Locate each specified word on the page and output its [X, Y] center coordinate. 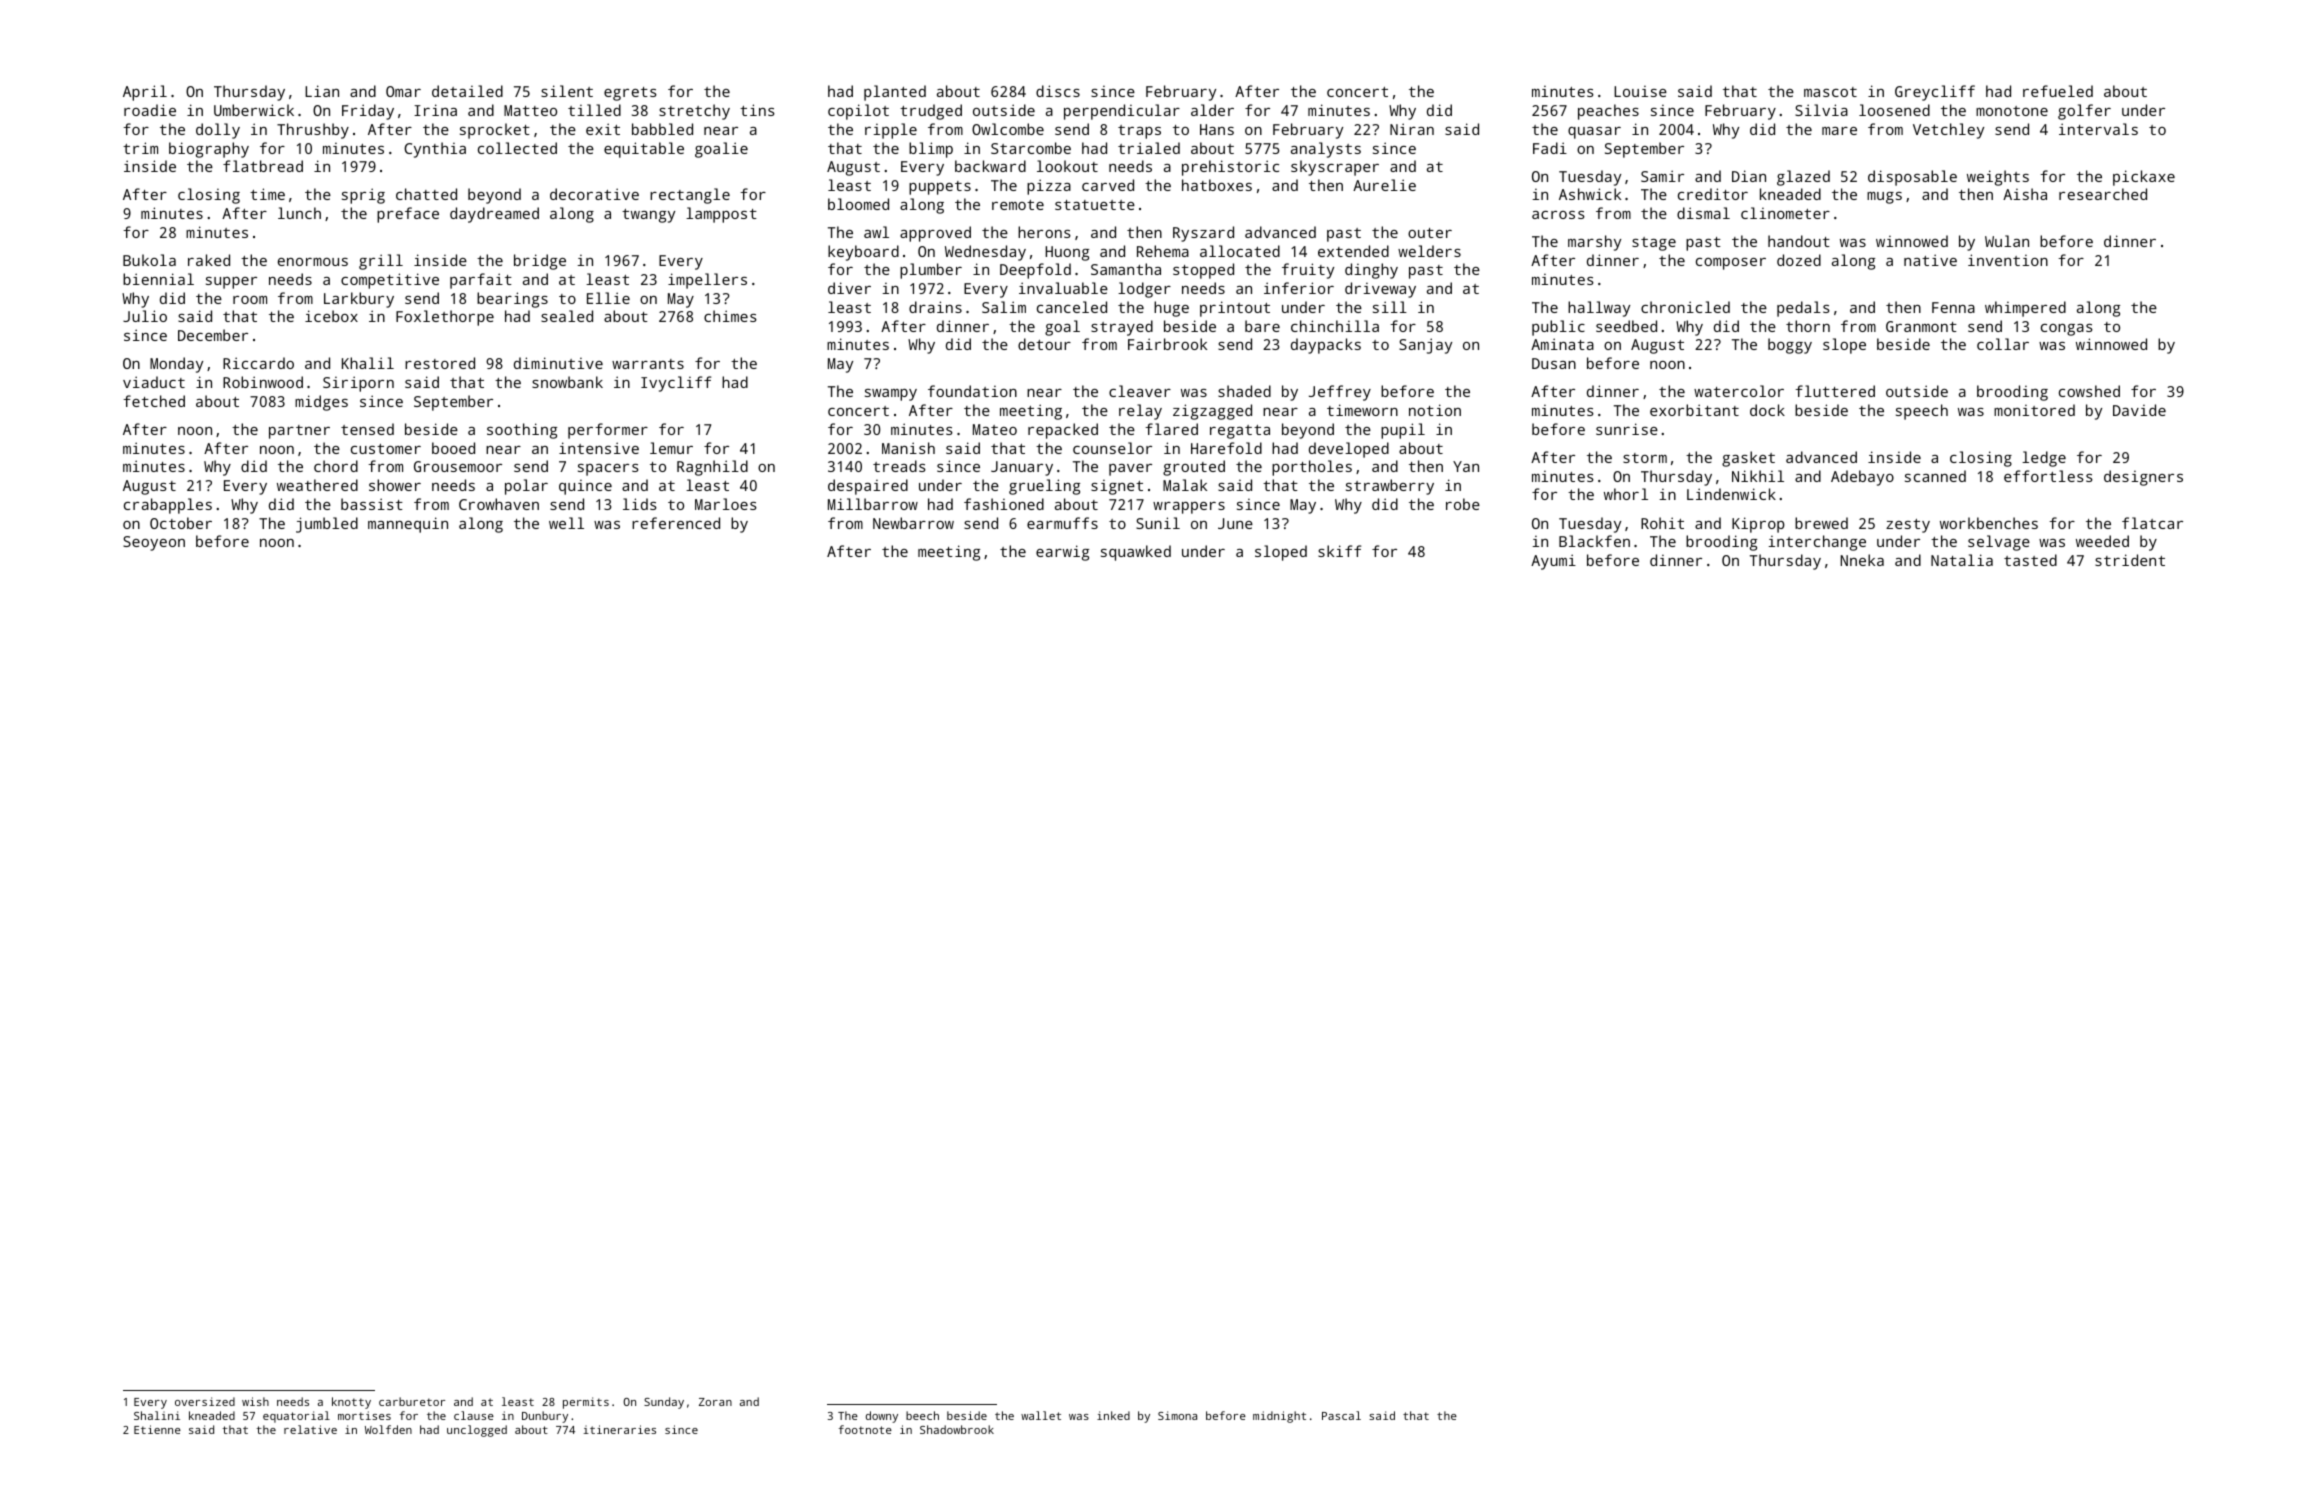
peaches [1608, 112]
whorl [1626, 494]
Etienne [157, 1429]
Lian [322, 91]
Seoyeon [154, 543]
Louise [1640, 91]
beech [922, 1415]
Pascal [1341, 1415]
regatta [1240, 432]
